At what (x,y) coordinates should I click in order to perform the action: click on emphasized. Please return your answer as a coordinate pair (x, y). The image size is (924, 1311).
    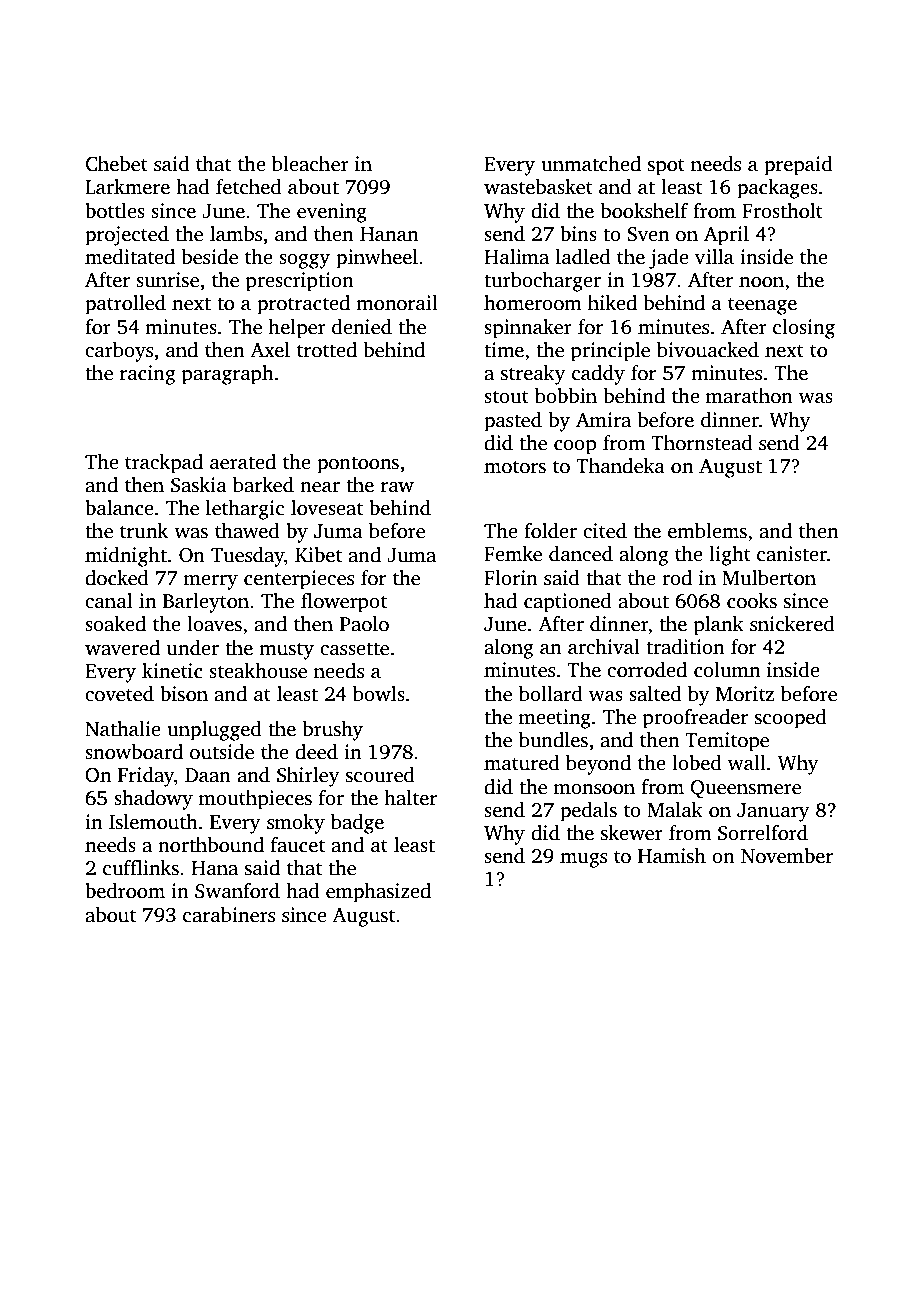
    Looking at the image, I should click on (378, 893).
